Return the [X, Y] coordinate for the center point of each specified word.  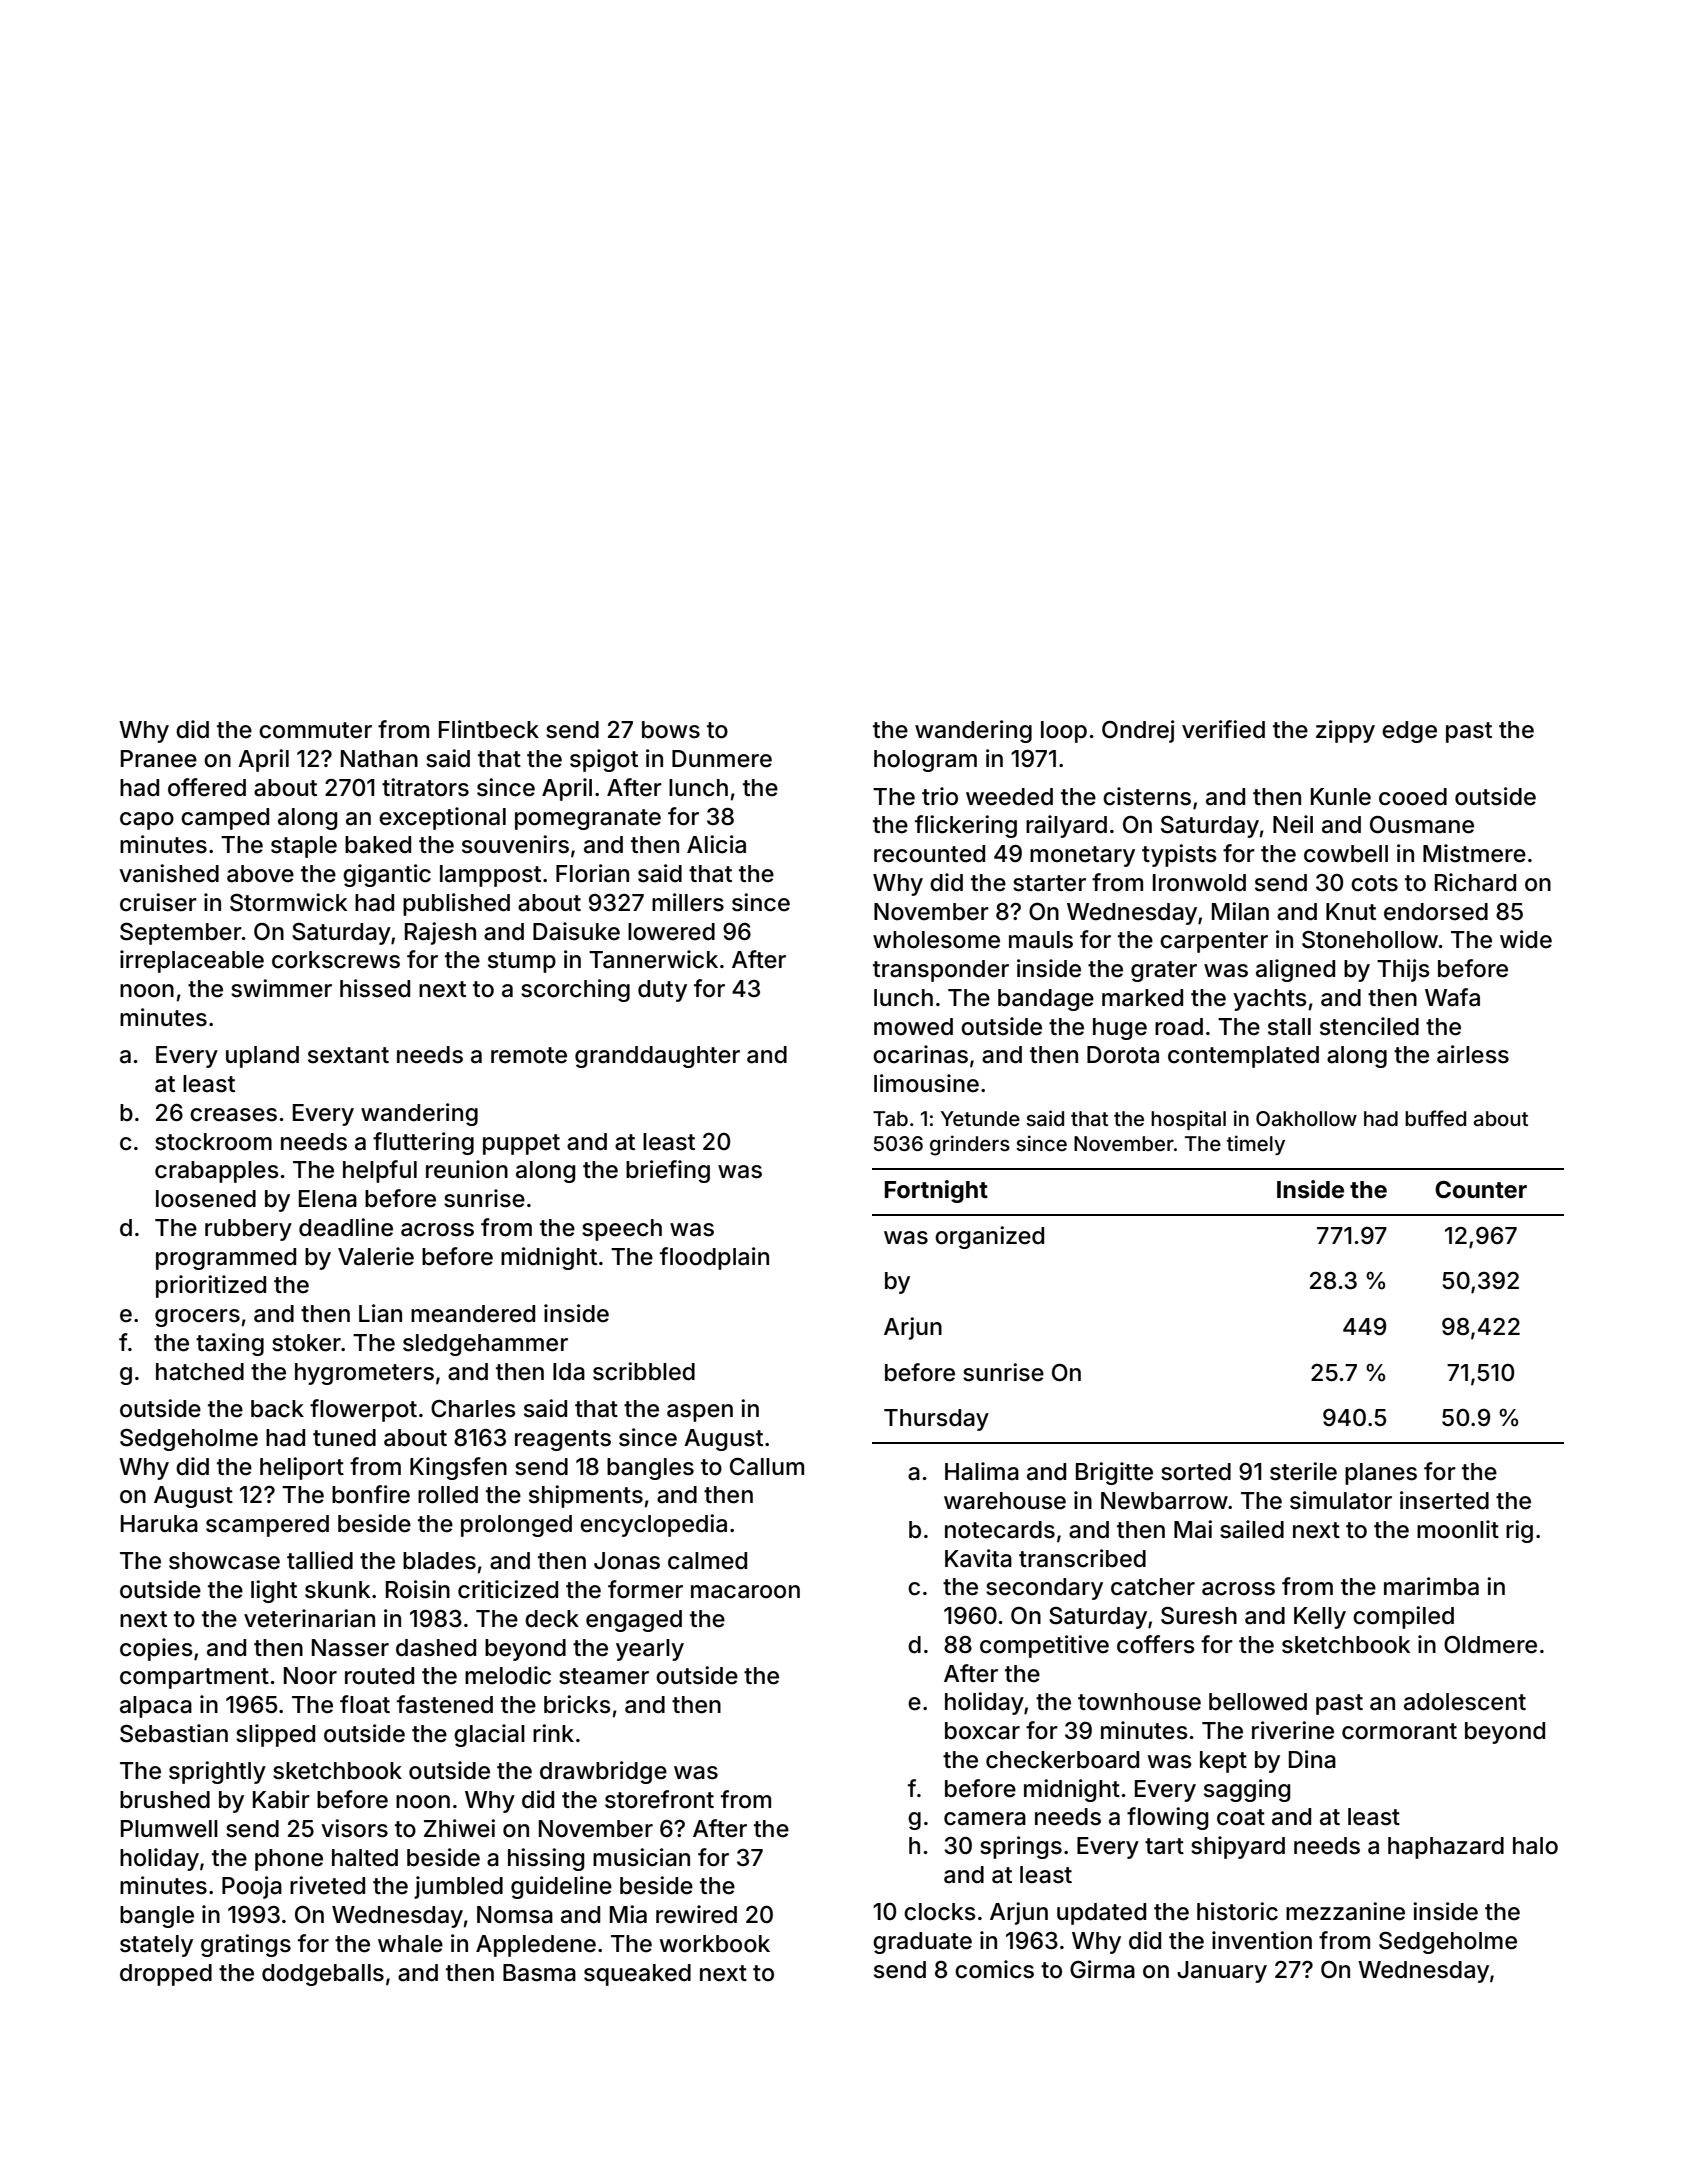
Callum [767, 1467]
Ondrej [1138, 731]
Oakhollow [1306, 1118]
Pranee [159, 759]
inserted [1444, 1500]
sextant [348, 1055]
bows [671, 730]
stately [156, 1946]
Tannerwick [653, 959]
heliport [302, 1468]
